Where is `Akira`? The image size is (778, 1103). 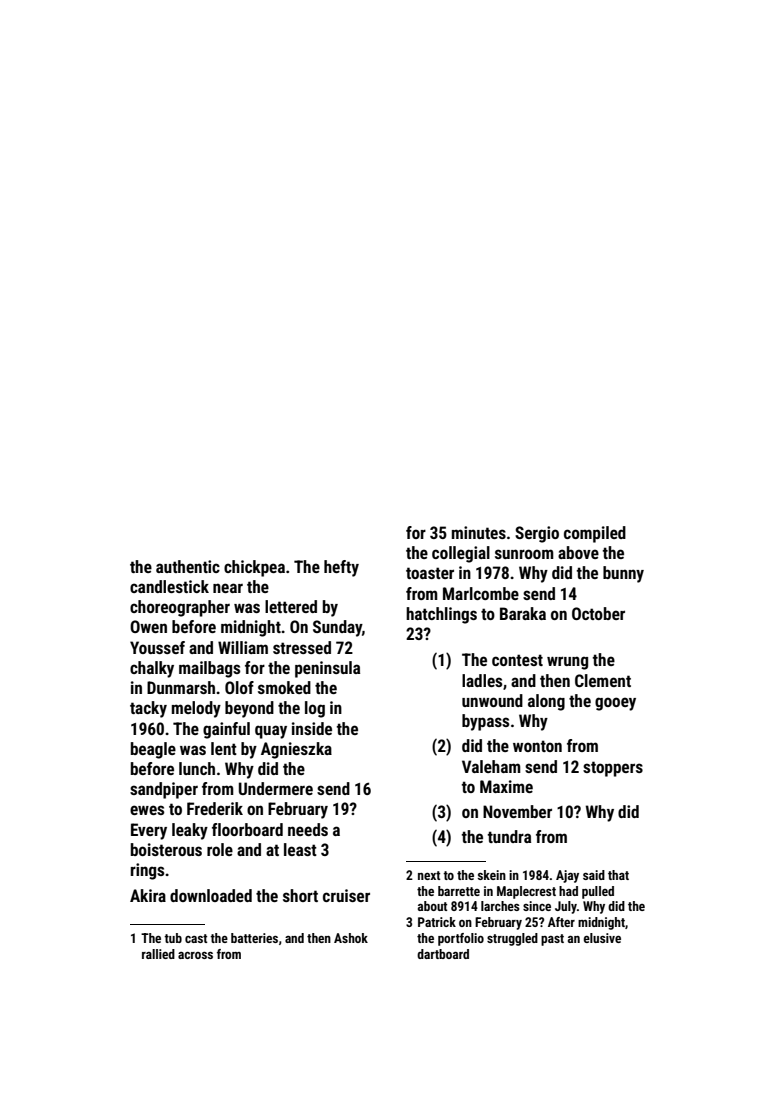 Akira is located at coordinates (148, 895).
